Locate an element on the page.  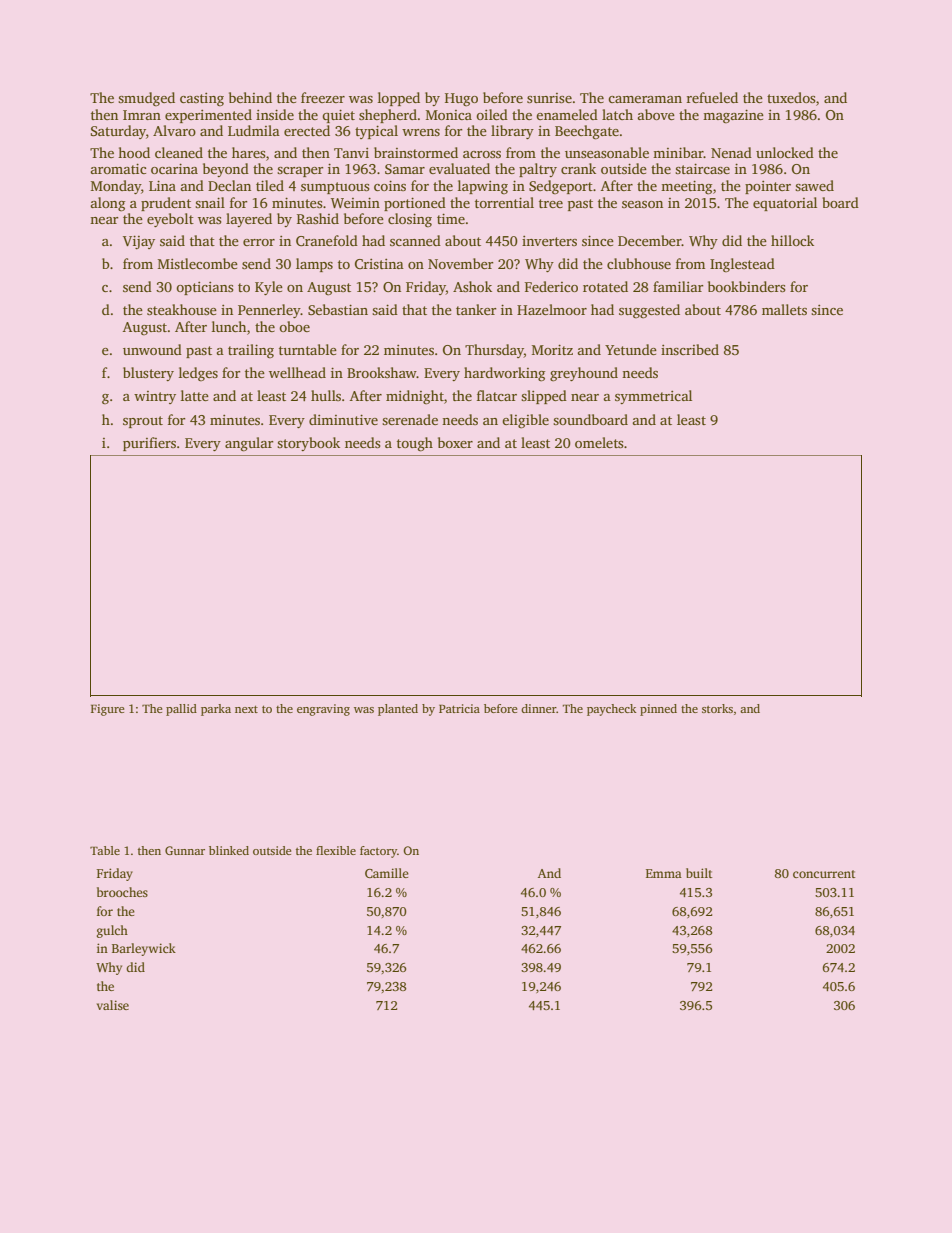
paycheck is located at coordinates (612, 710).
